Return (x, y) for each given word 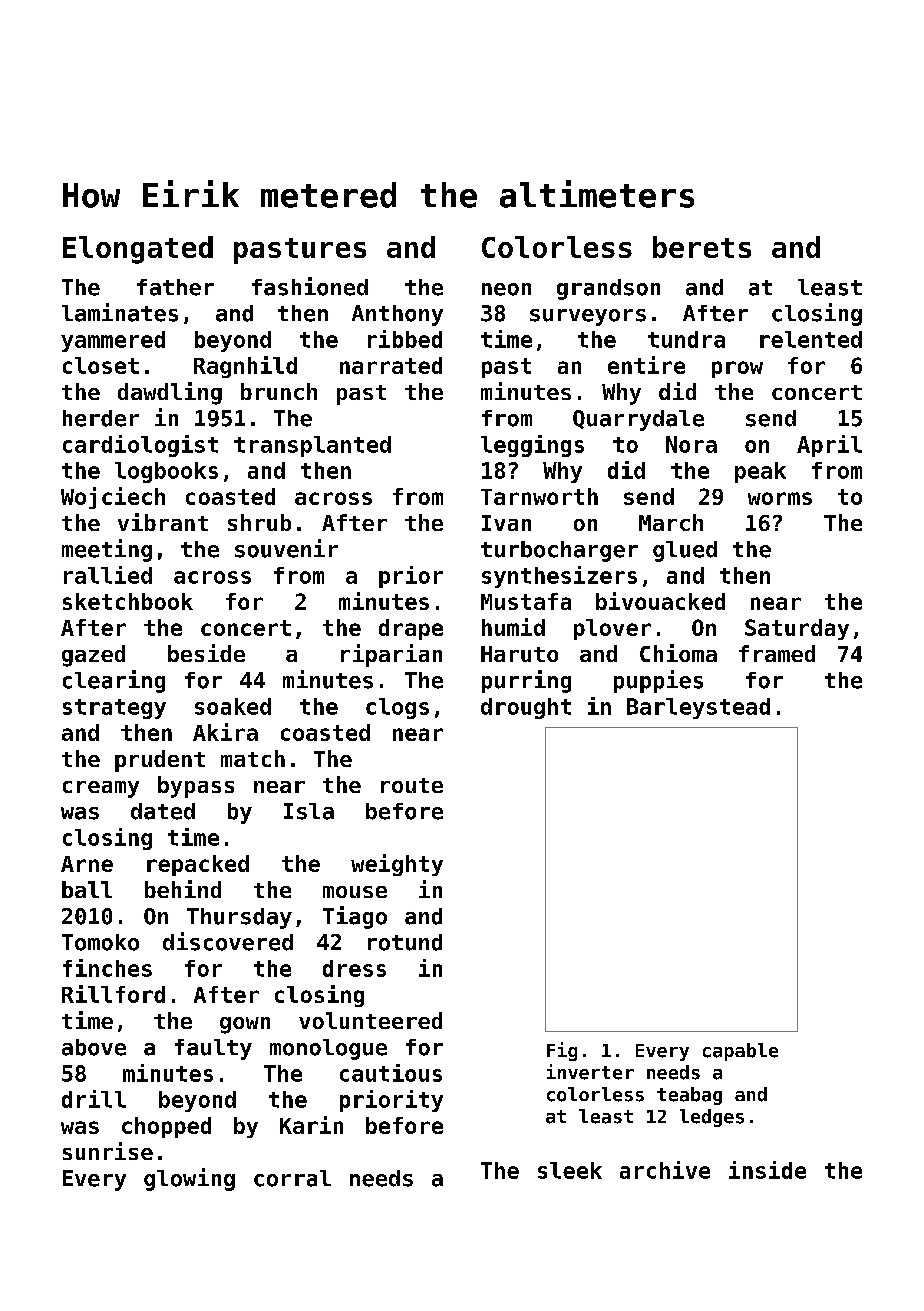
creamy (101, 789)
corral (292, 1178)
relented (811, 339)
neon (506, 289)
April (829, 446)
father (175, 287)
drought (526, 708)
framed (777, 653)
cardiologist (140, 446)
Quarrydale (638, 420)
